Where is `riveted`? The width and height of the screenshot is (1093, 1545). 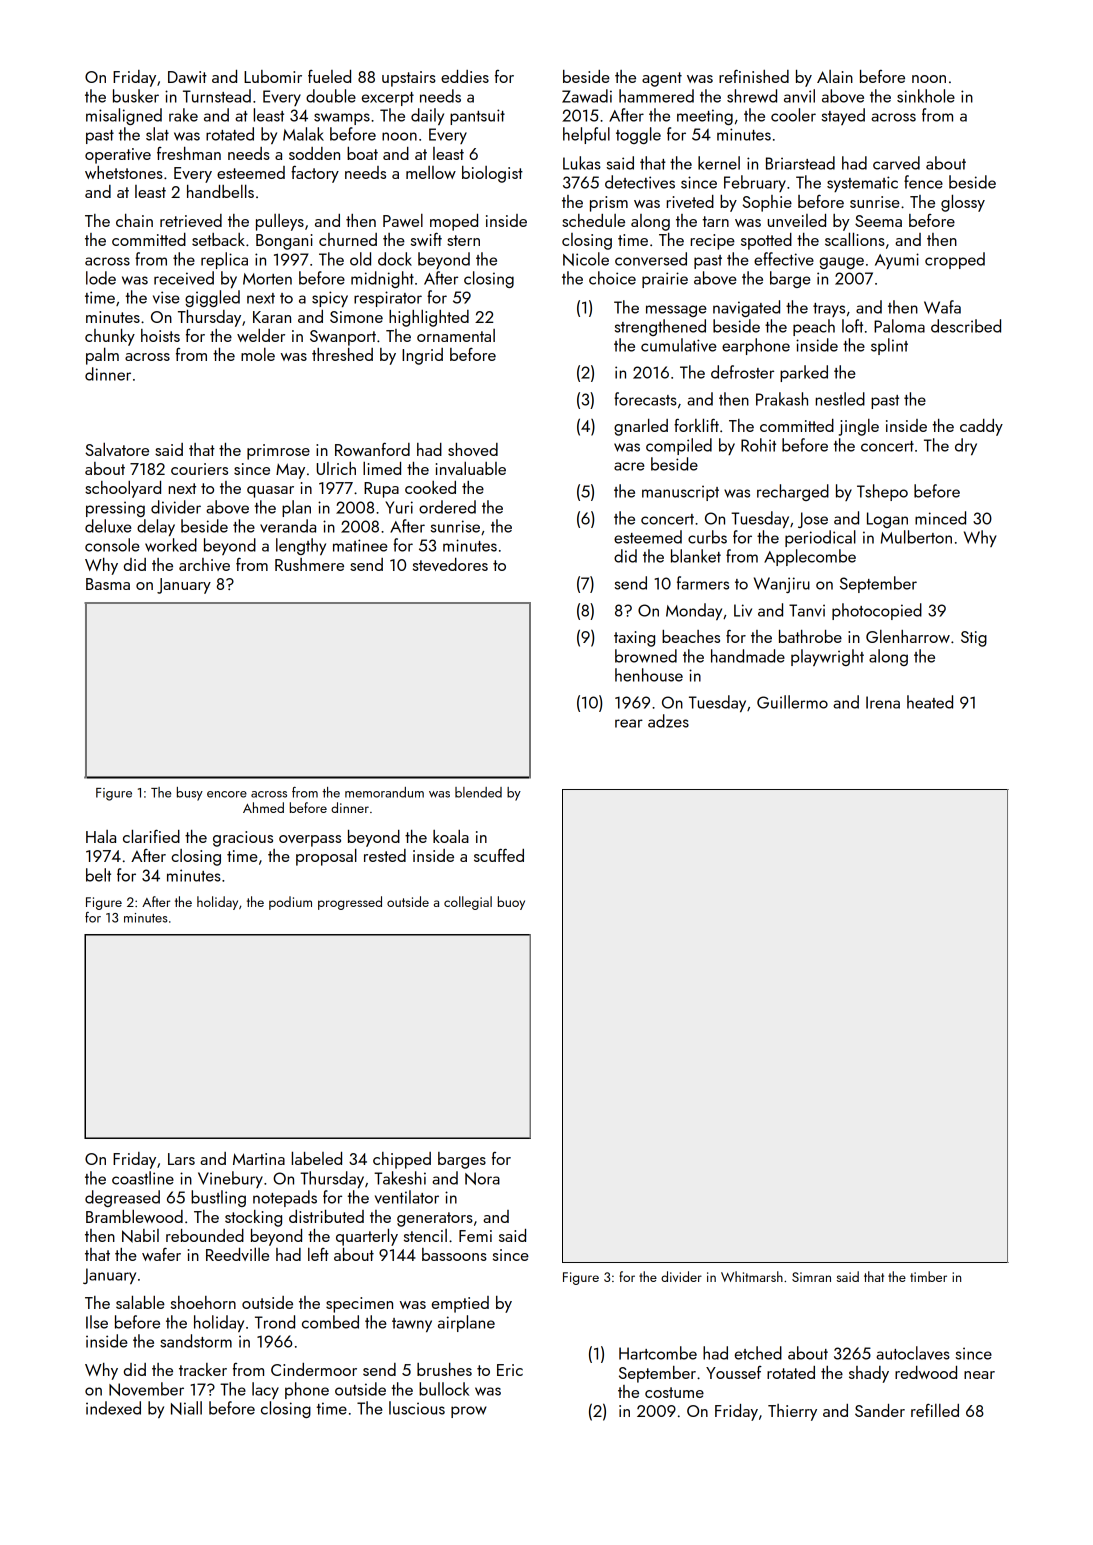
riveted is located at coordinates (690, 201).
